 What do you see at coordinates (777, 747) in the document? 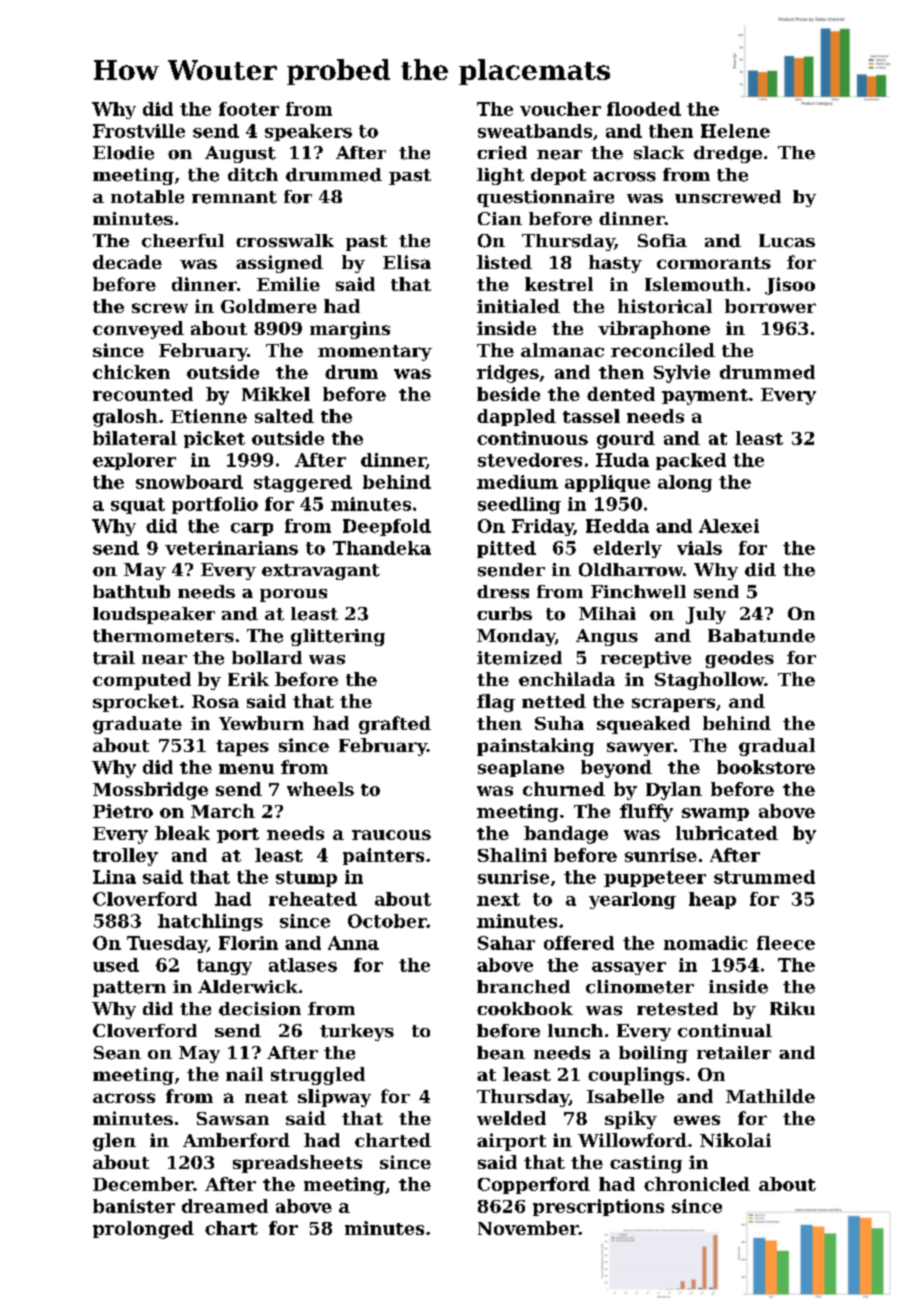
I see `gradual` at bounding box center [777, 747].
